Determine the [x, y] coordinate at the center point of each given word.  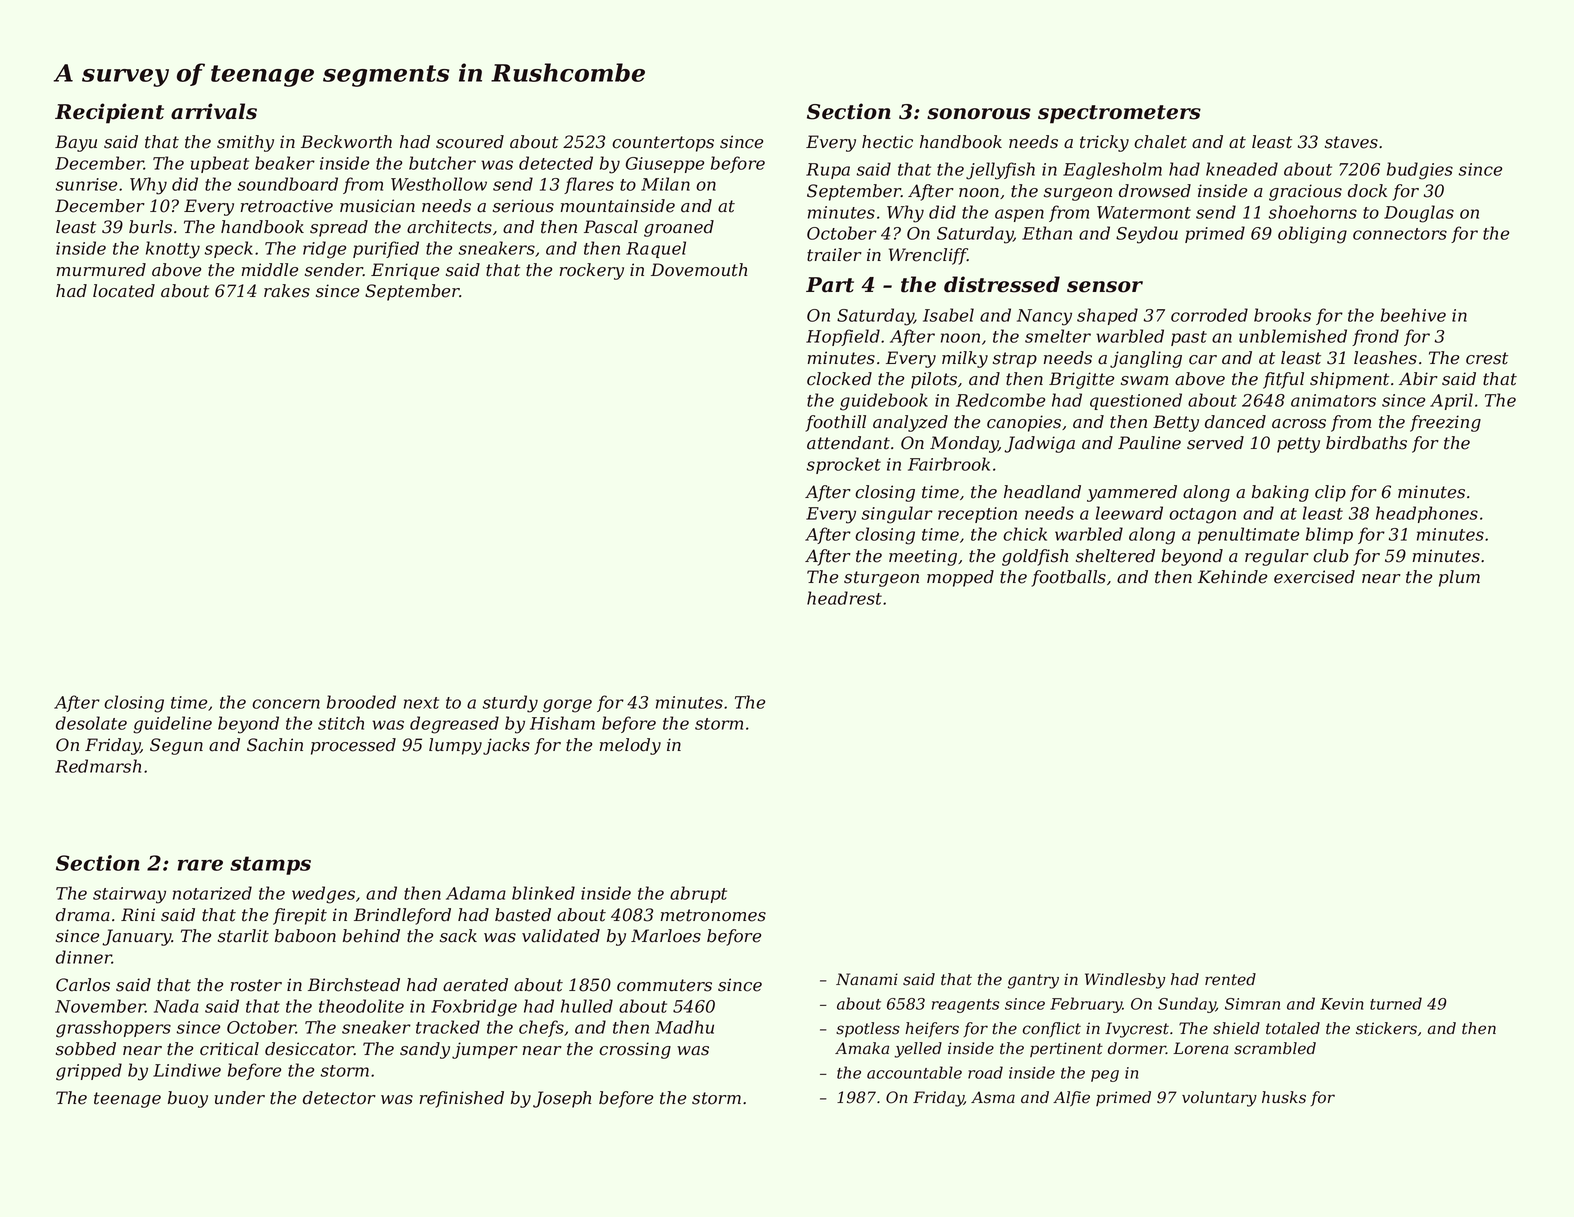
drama [83, 915]
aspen [1019, 215]
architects [449, 227]
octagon [1202, 516]
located [124, 291]
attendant [848, 443]
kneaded [1242, 169]
